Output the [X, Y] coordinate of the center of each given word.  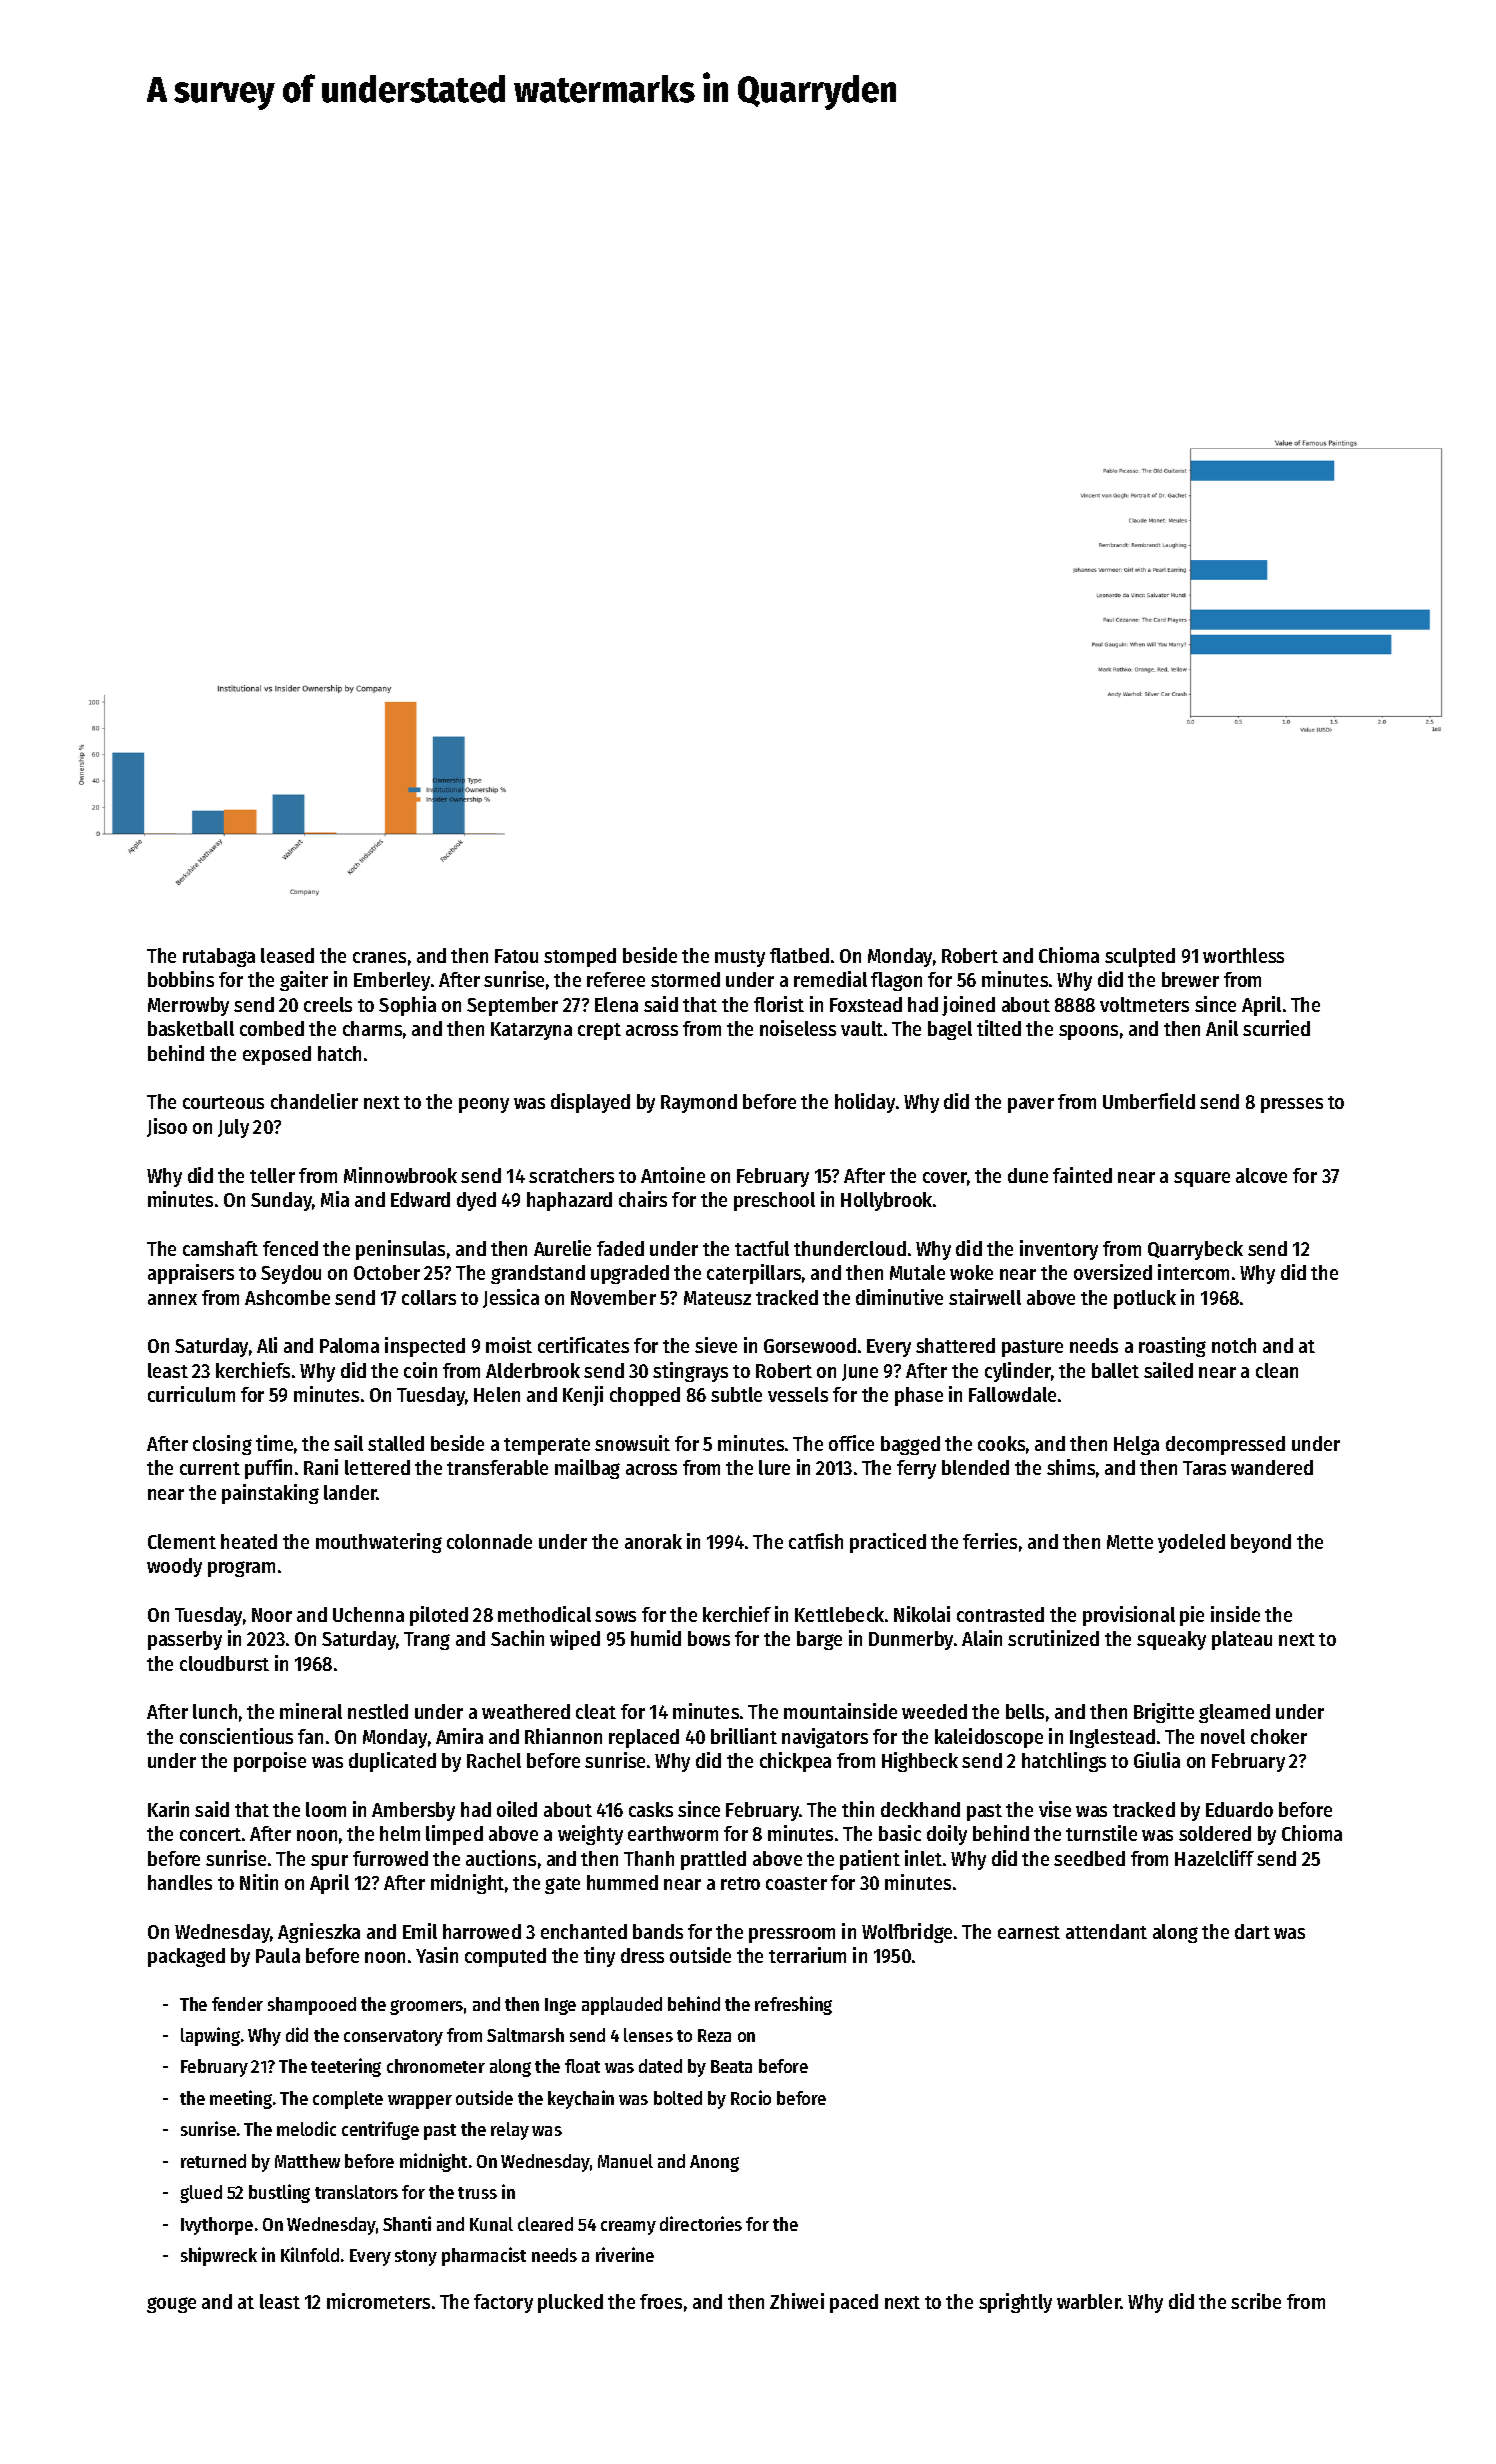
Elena [616, 1004]
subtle [736, 1394]
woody [174, 1567]
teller [272, 1175]
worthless [1243, 955]
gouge [171, 2305]
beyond [1261, 1543]
